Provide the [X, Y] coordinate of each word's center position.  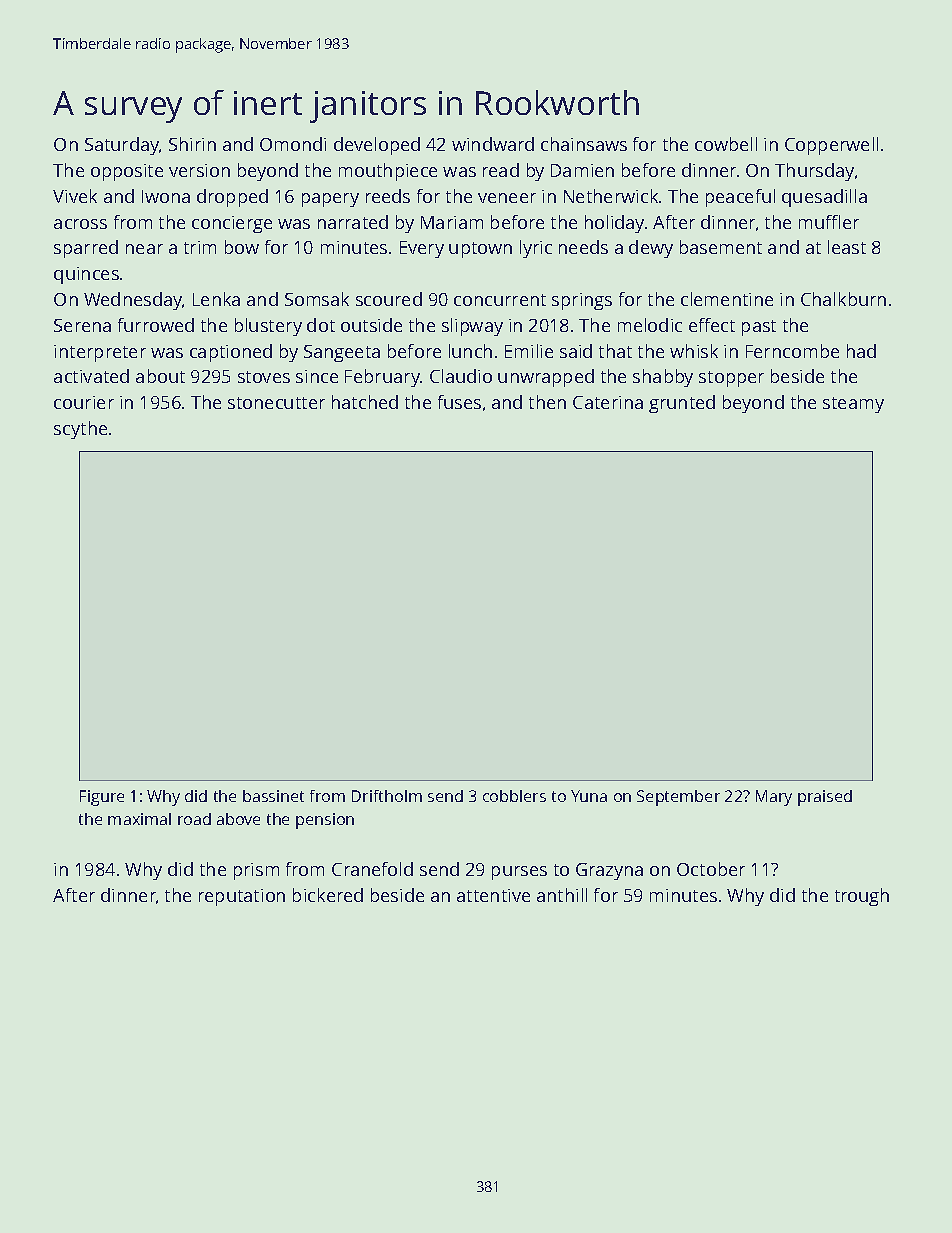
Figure [102, 798]
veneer [507, 198]
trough [862, 897]
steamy [853, 405]
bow [242, 247]
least [847, 247]
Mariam [452, 222]
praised [825, 798]
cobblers [514, 796]
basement [721, 247]
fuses [459, 402]
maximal [139, 819]
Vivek [75, 196]
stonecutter [276, 403]
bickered [328, 895]
